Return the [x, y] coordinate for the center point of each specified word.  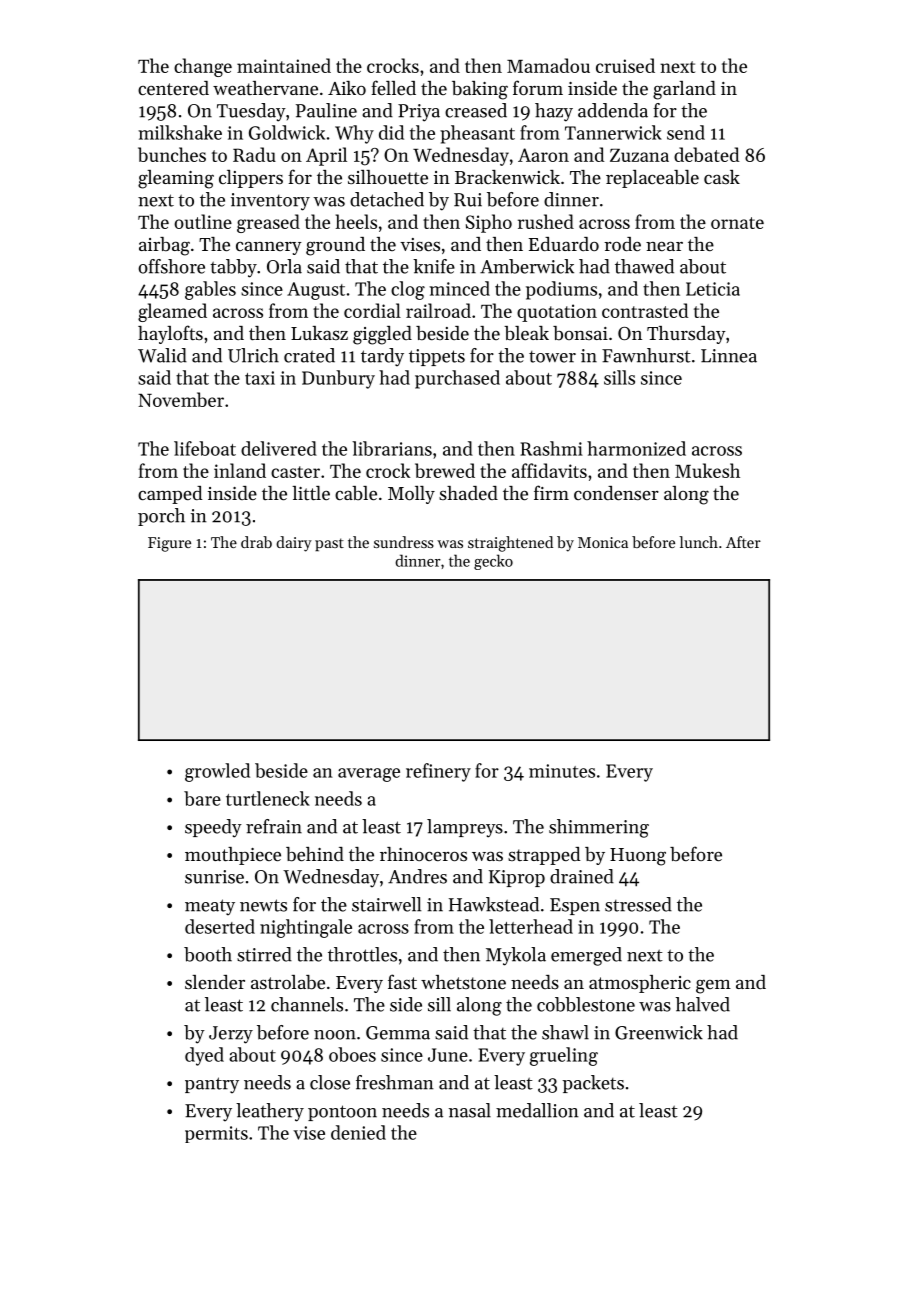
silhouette [388, 177]
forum [538, 87]
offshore [171, 266]
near [664, 246]
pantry [212, 1085]
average [369, 775]
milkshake [180, 132]
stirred [264, 954]
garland [684, 90]
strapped [544, 856]
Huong [638, 857]
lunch [698, 542]
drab [256, 542]
